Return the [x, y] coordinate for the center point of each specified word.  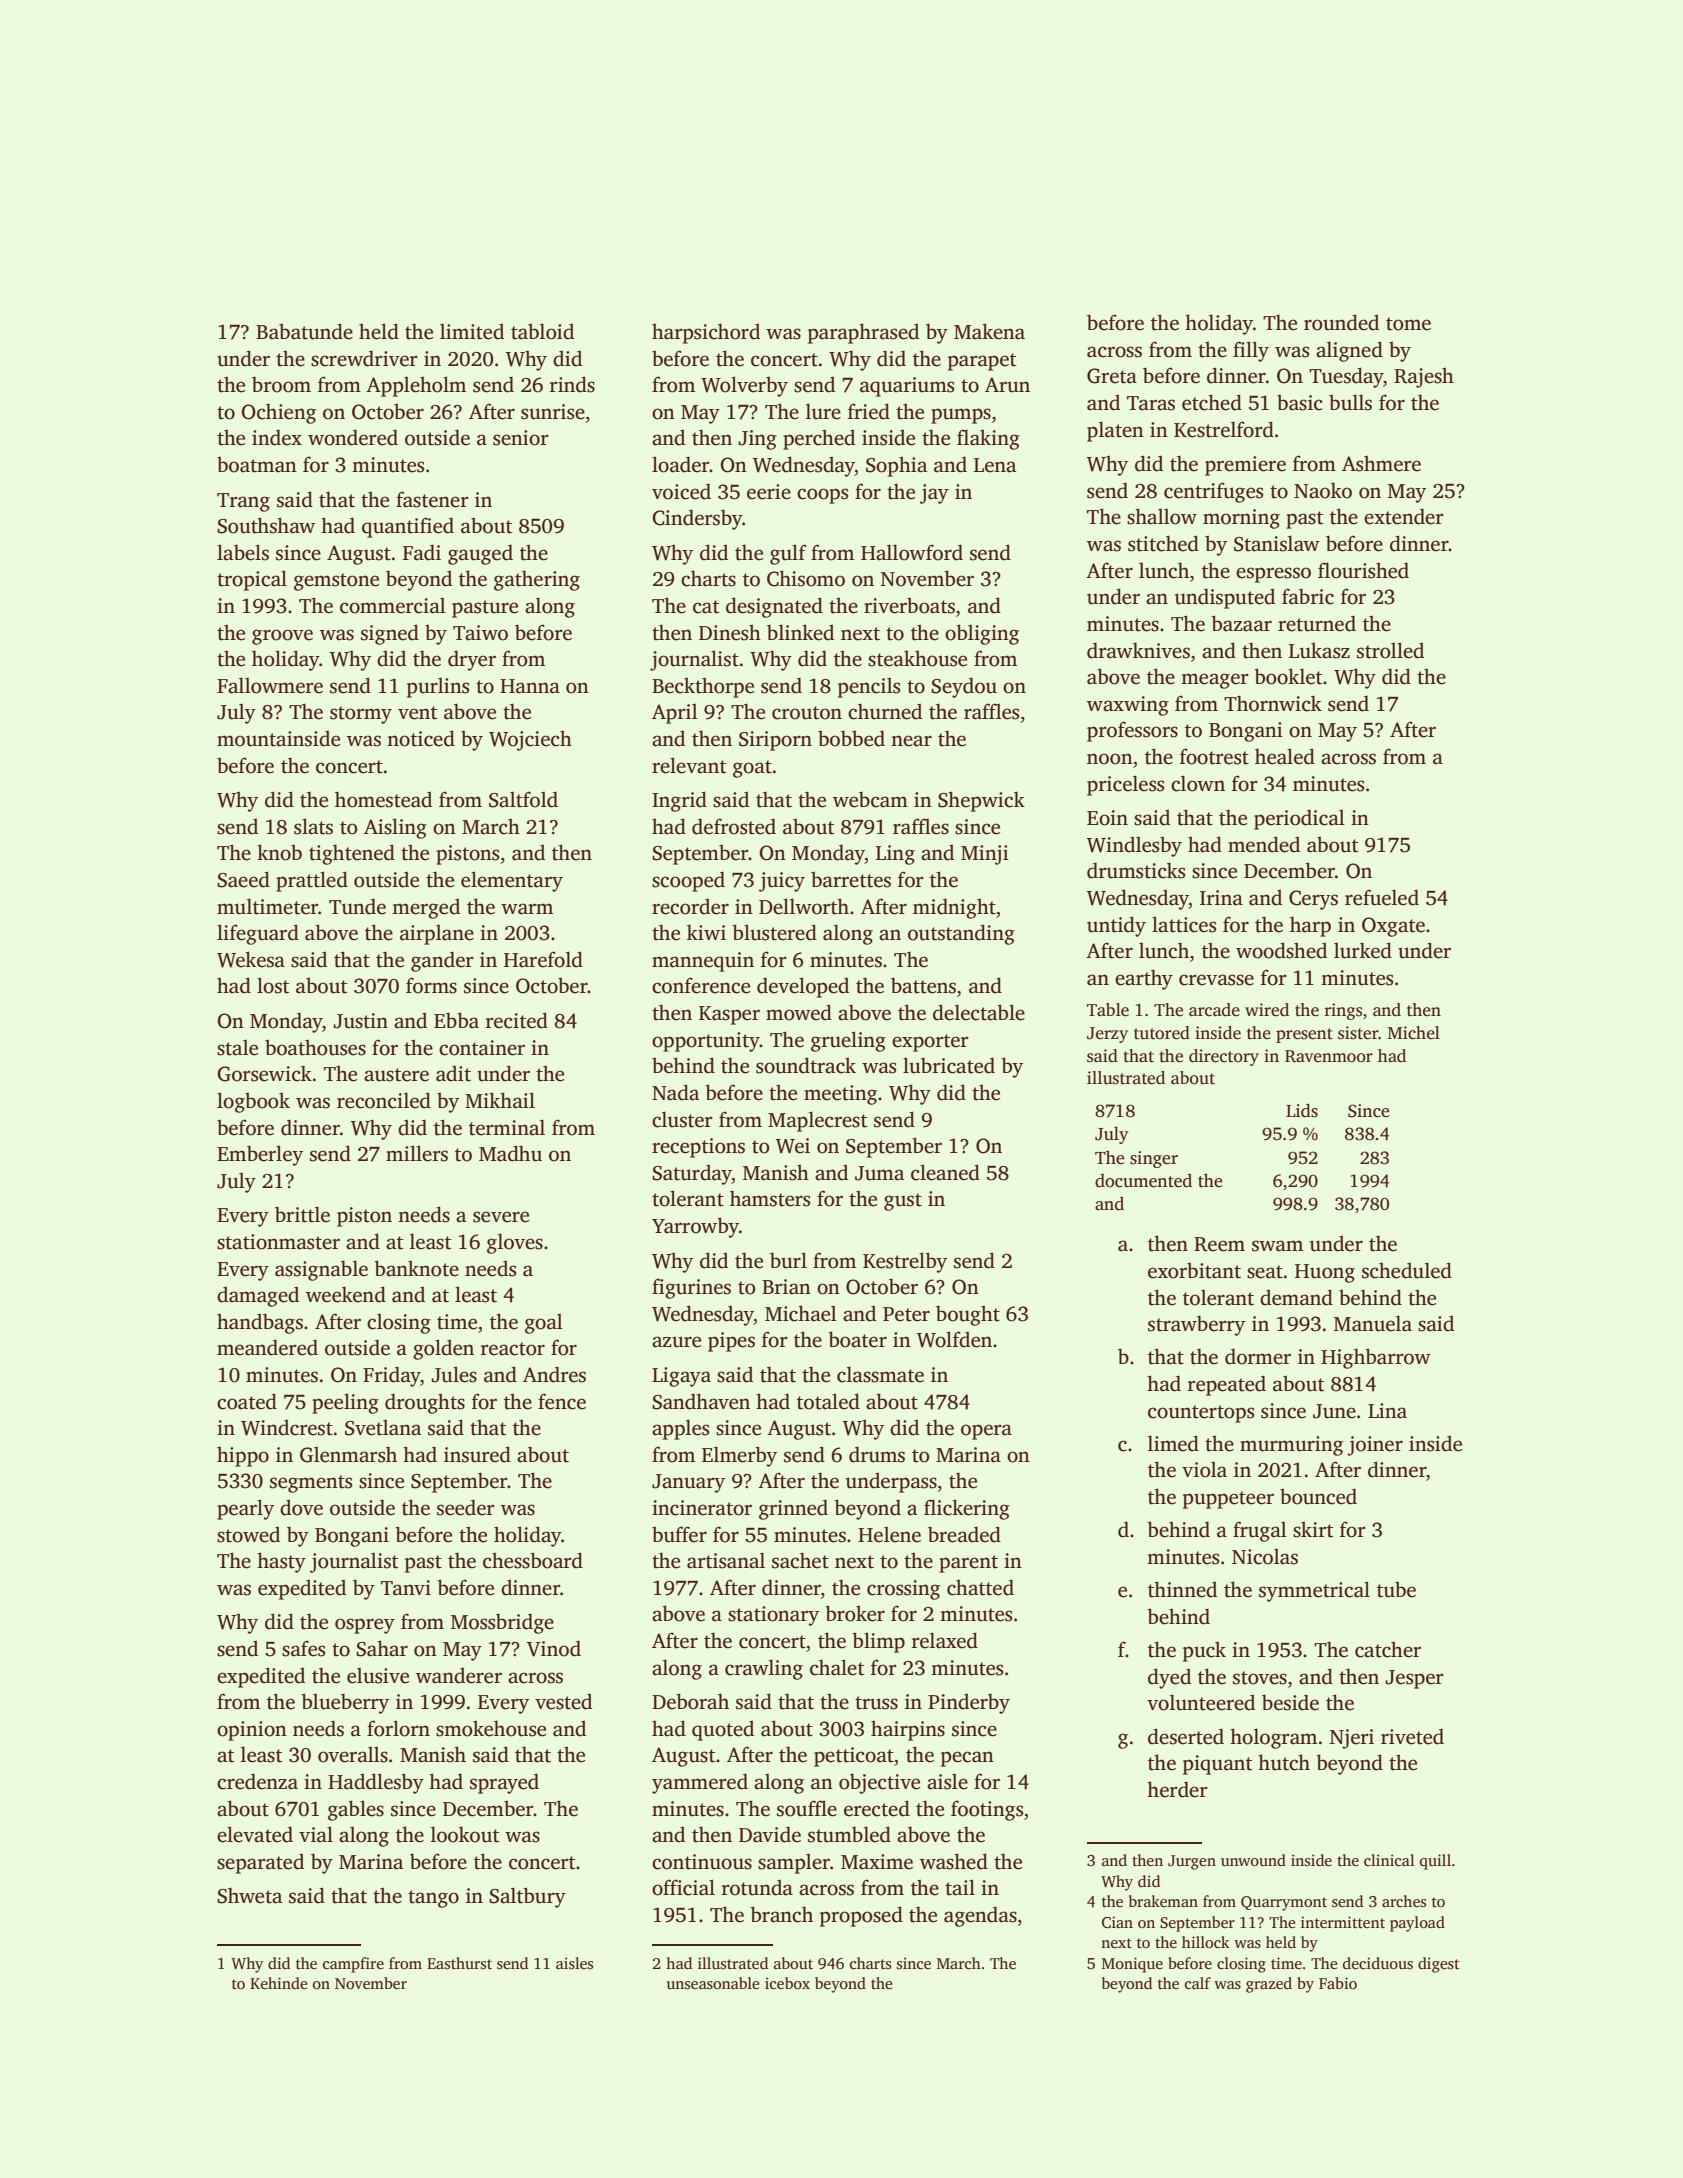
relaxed [945, 1640]
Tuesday [1346, 377]
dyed [1169, 1678]
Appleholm [416, 386]
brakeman [1163, 1901]
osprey [365, 1626]
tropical [252, 580]
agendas [980, 1916]
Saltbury [527, 1897]
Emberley [260, 1155]
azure [676, 1342]
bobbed [851, 738]
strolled [1390, 650]
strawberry [1196, 1325]
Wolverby [744, 386]
